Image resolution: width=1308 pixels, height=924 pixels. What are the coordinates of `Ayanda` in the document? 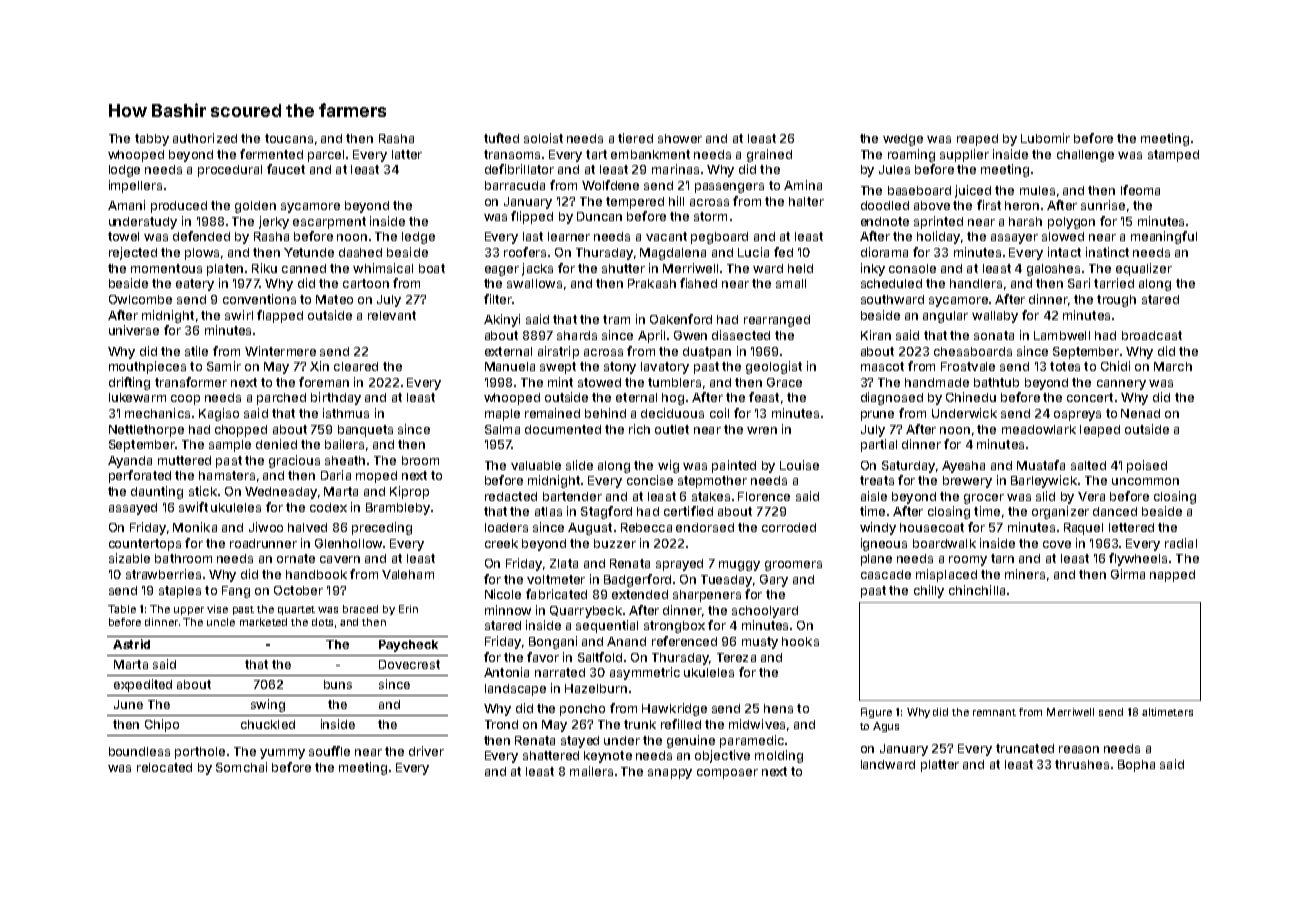 It's located at (130, 462).
